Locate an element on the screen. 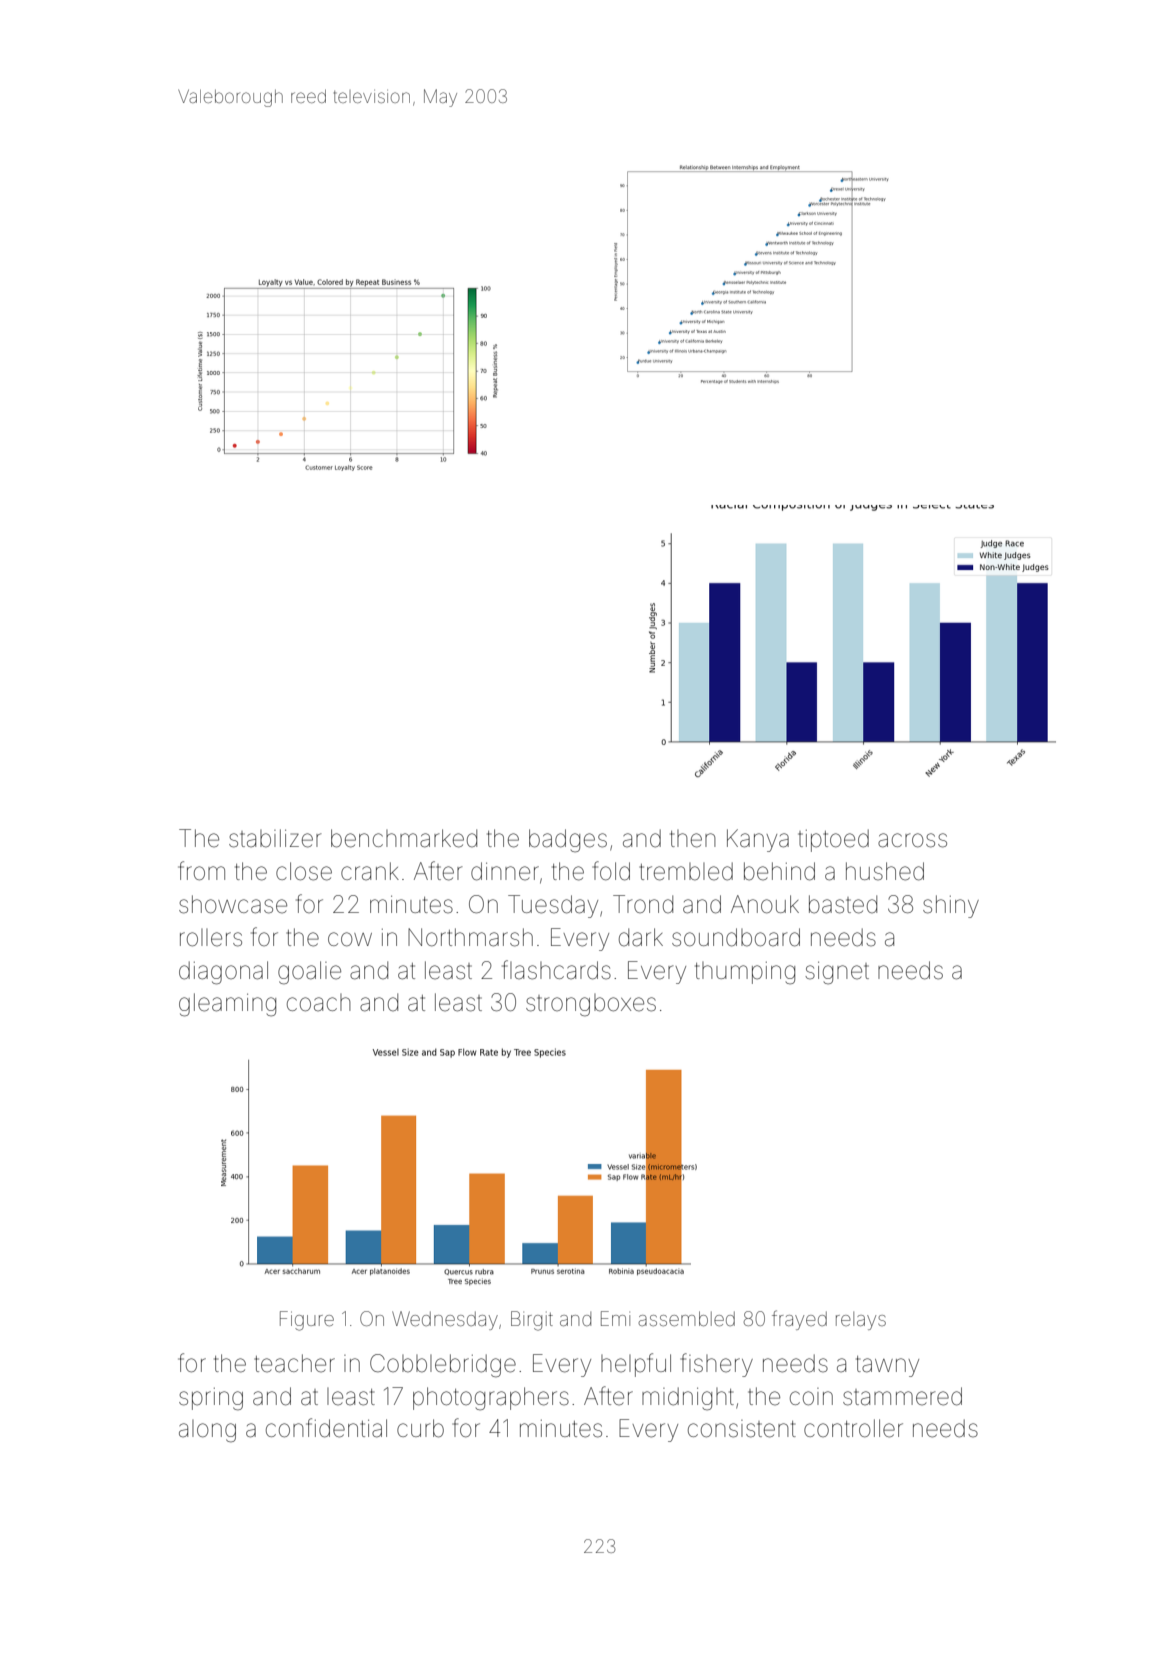  coach is located at coordinates (319, 1003).
